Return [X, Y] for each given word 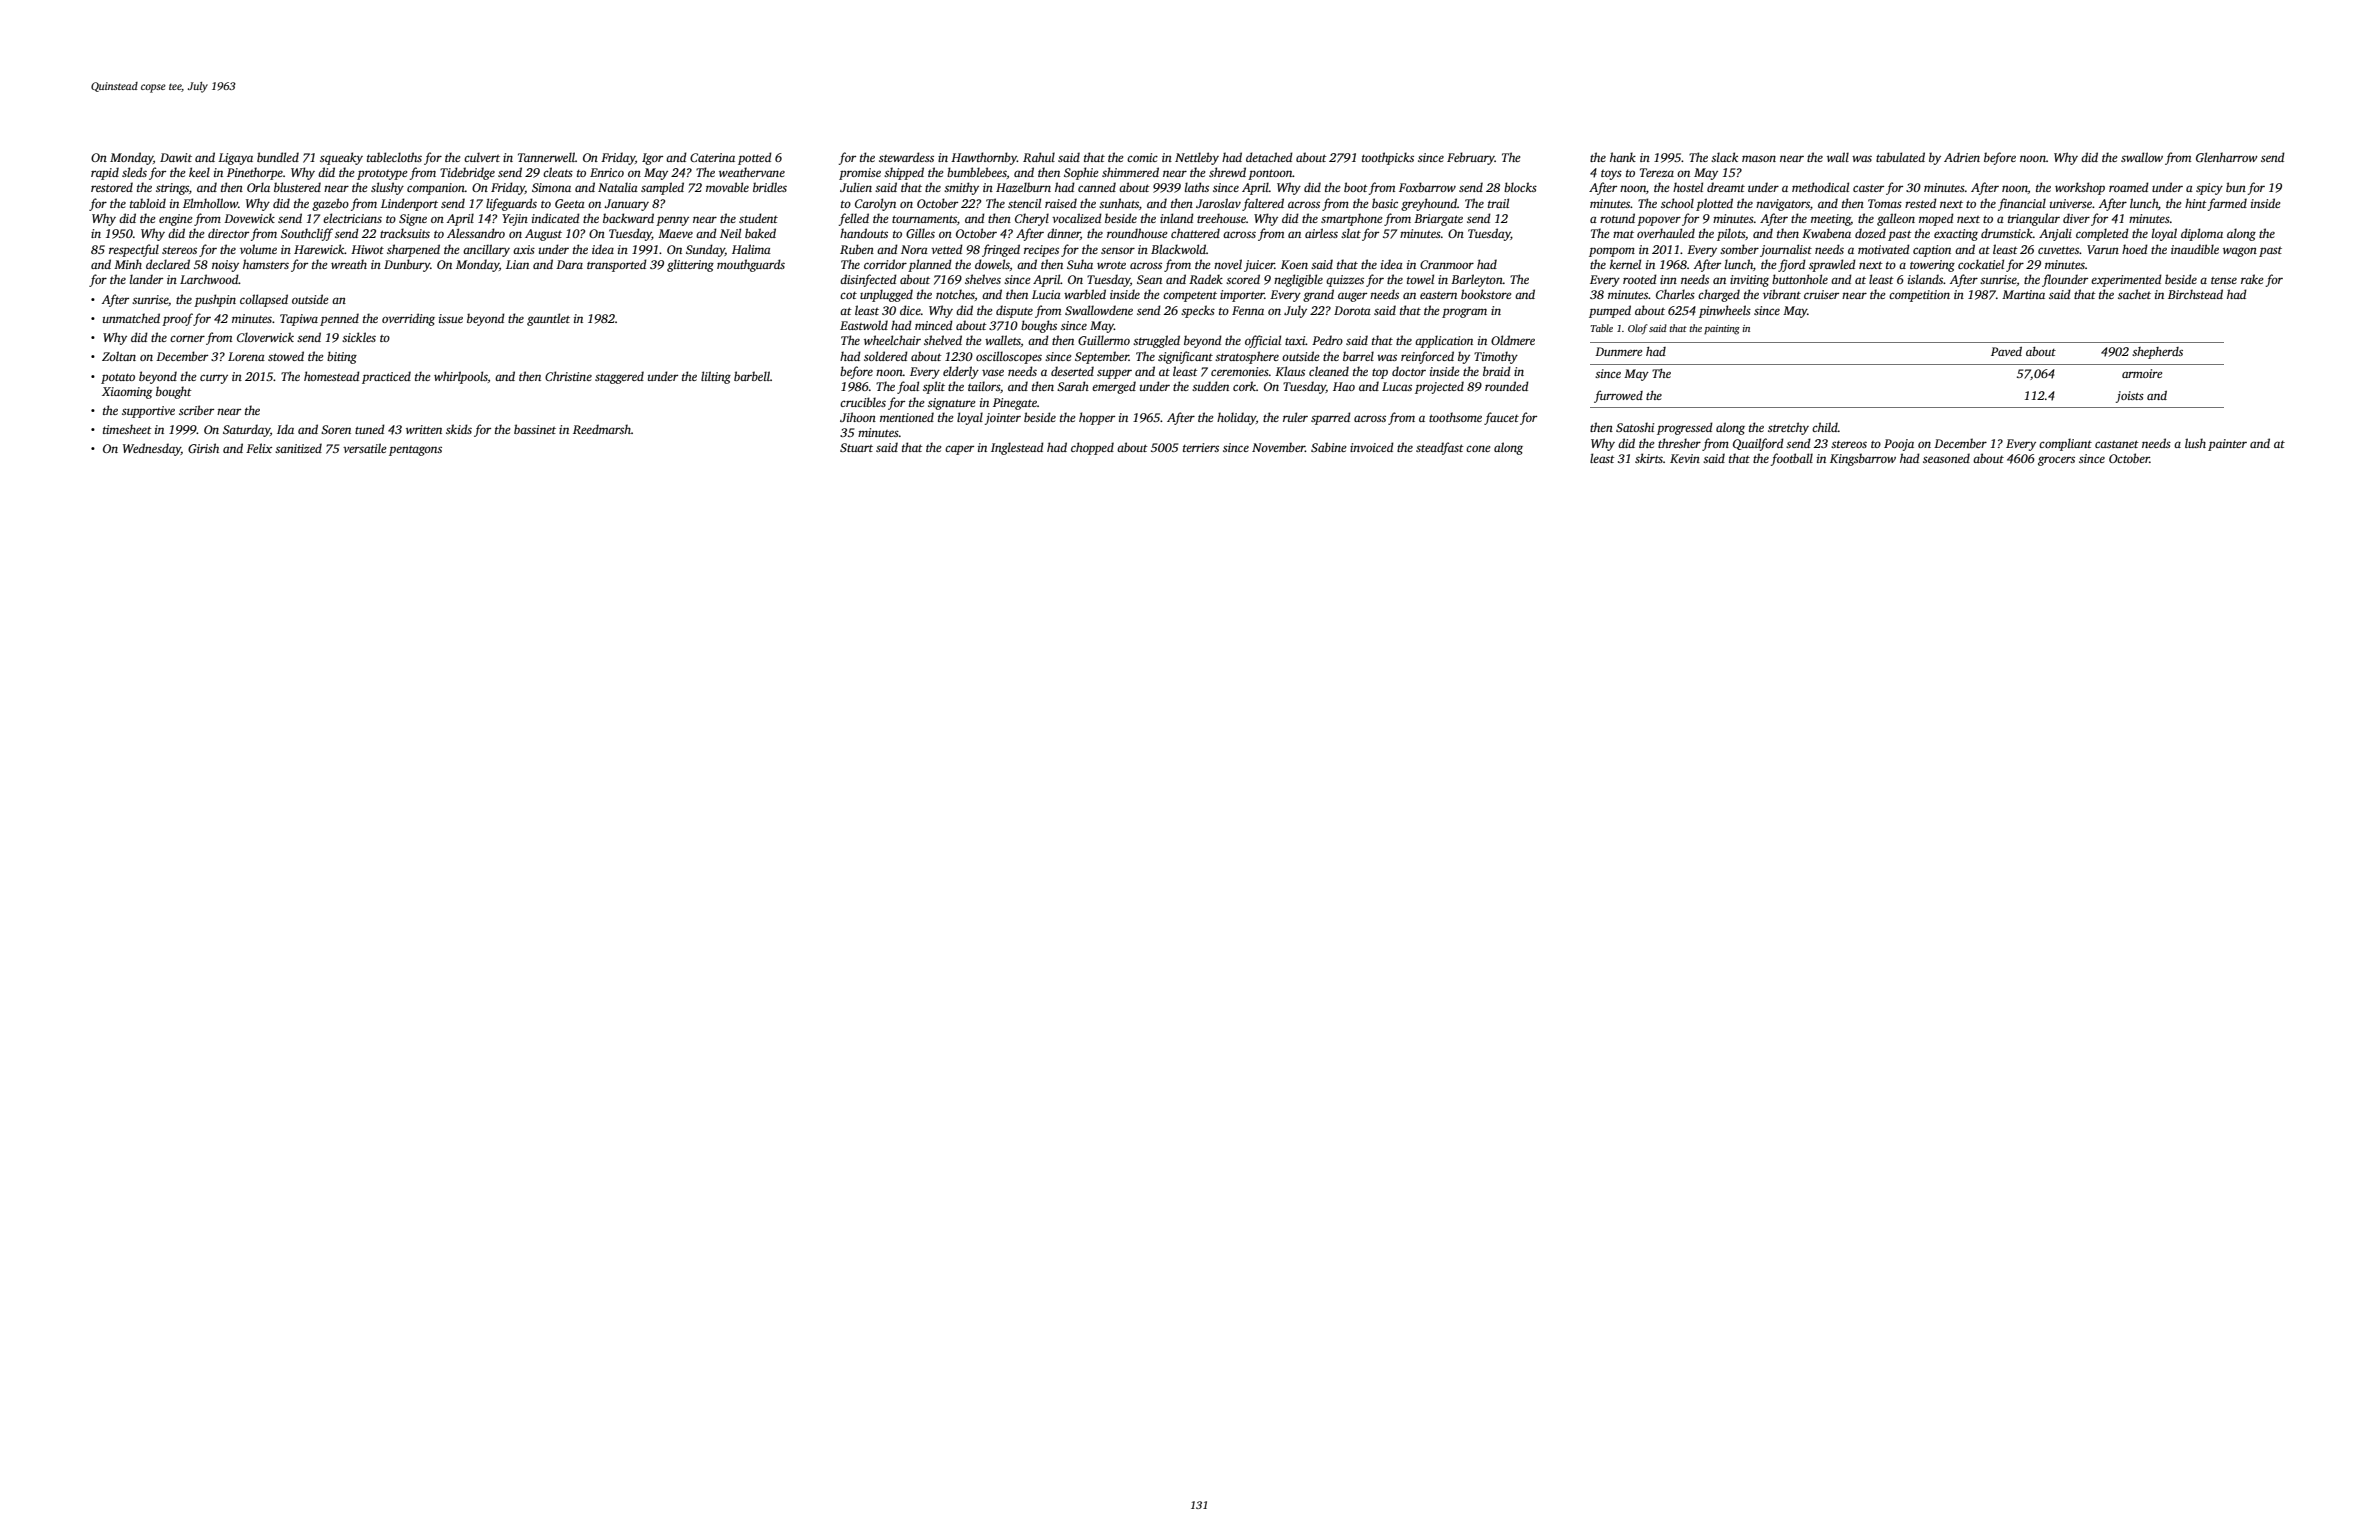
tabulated [1900, 157]
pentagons [415, 451]
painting [1722, 330]
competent [1190, 297]
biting [342, 357]
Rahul [1039, 157]
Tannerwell [546, 157]
